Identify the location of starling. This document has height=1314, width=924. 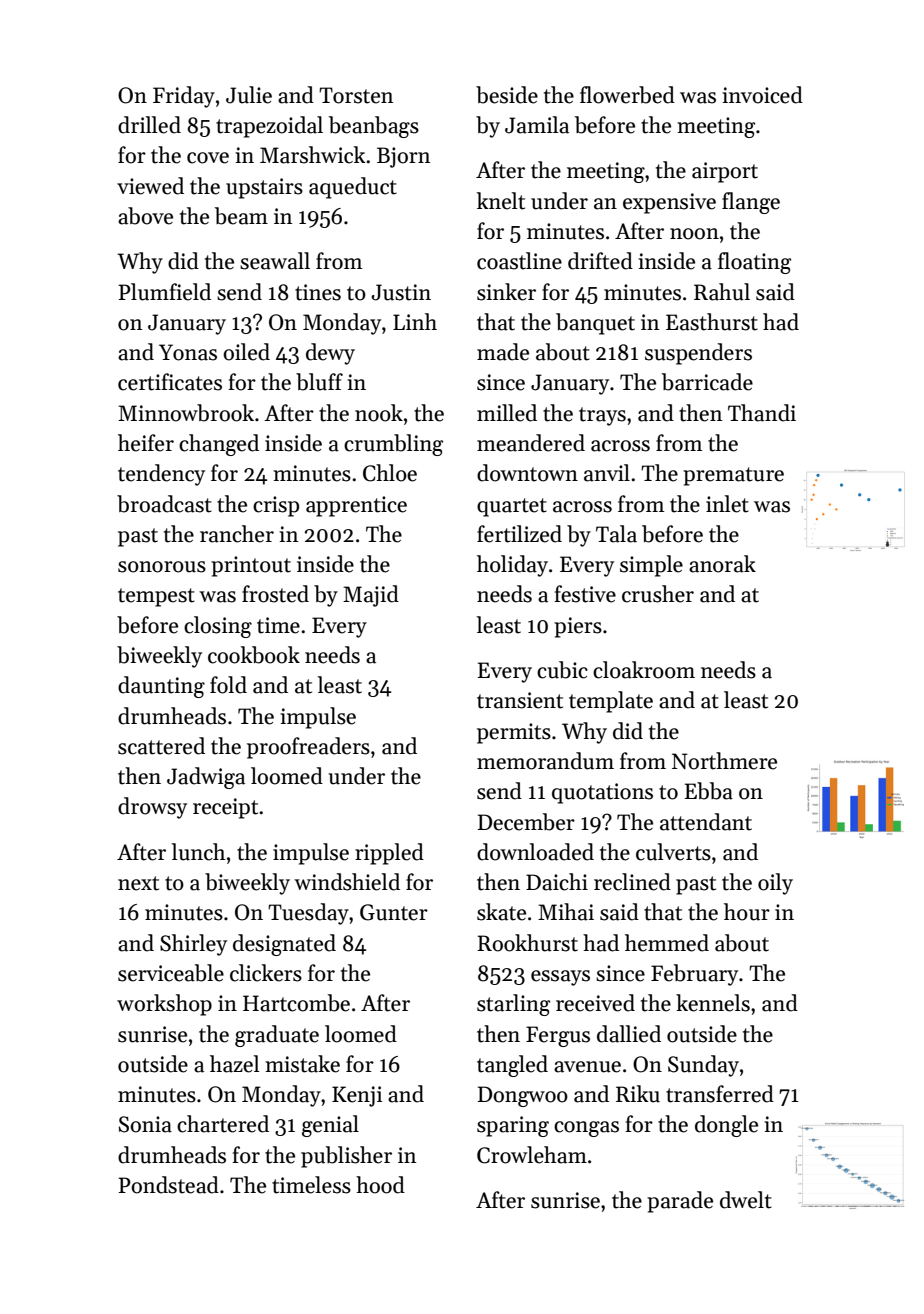
(513, 1005).
